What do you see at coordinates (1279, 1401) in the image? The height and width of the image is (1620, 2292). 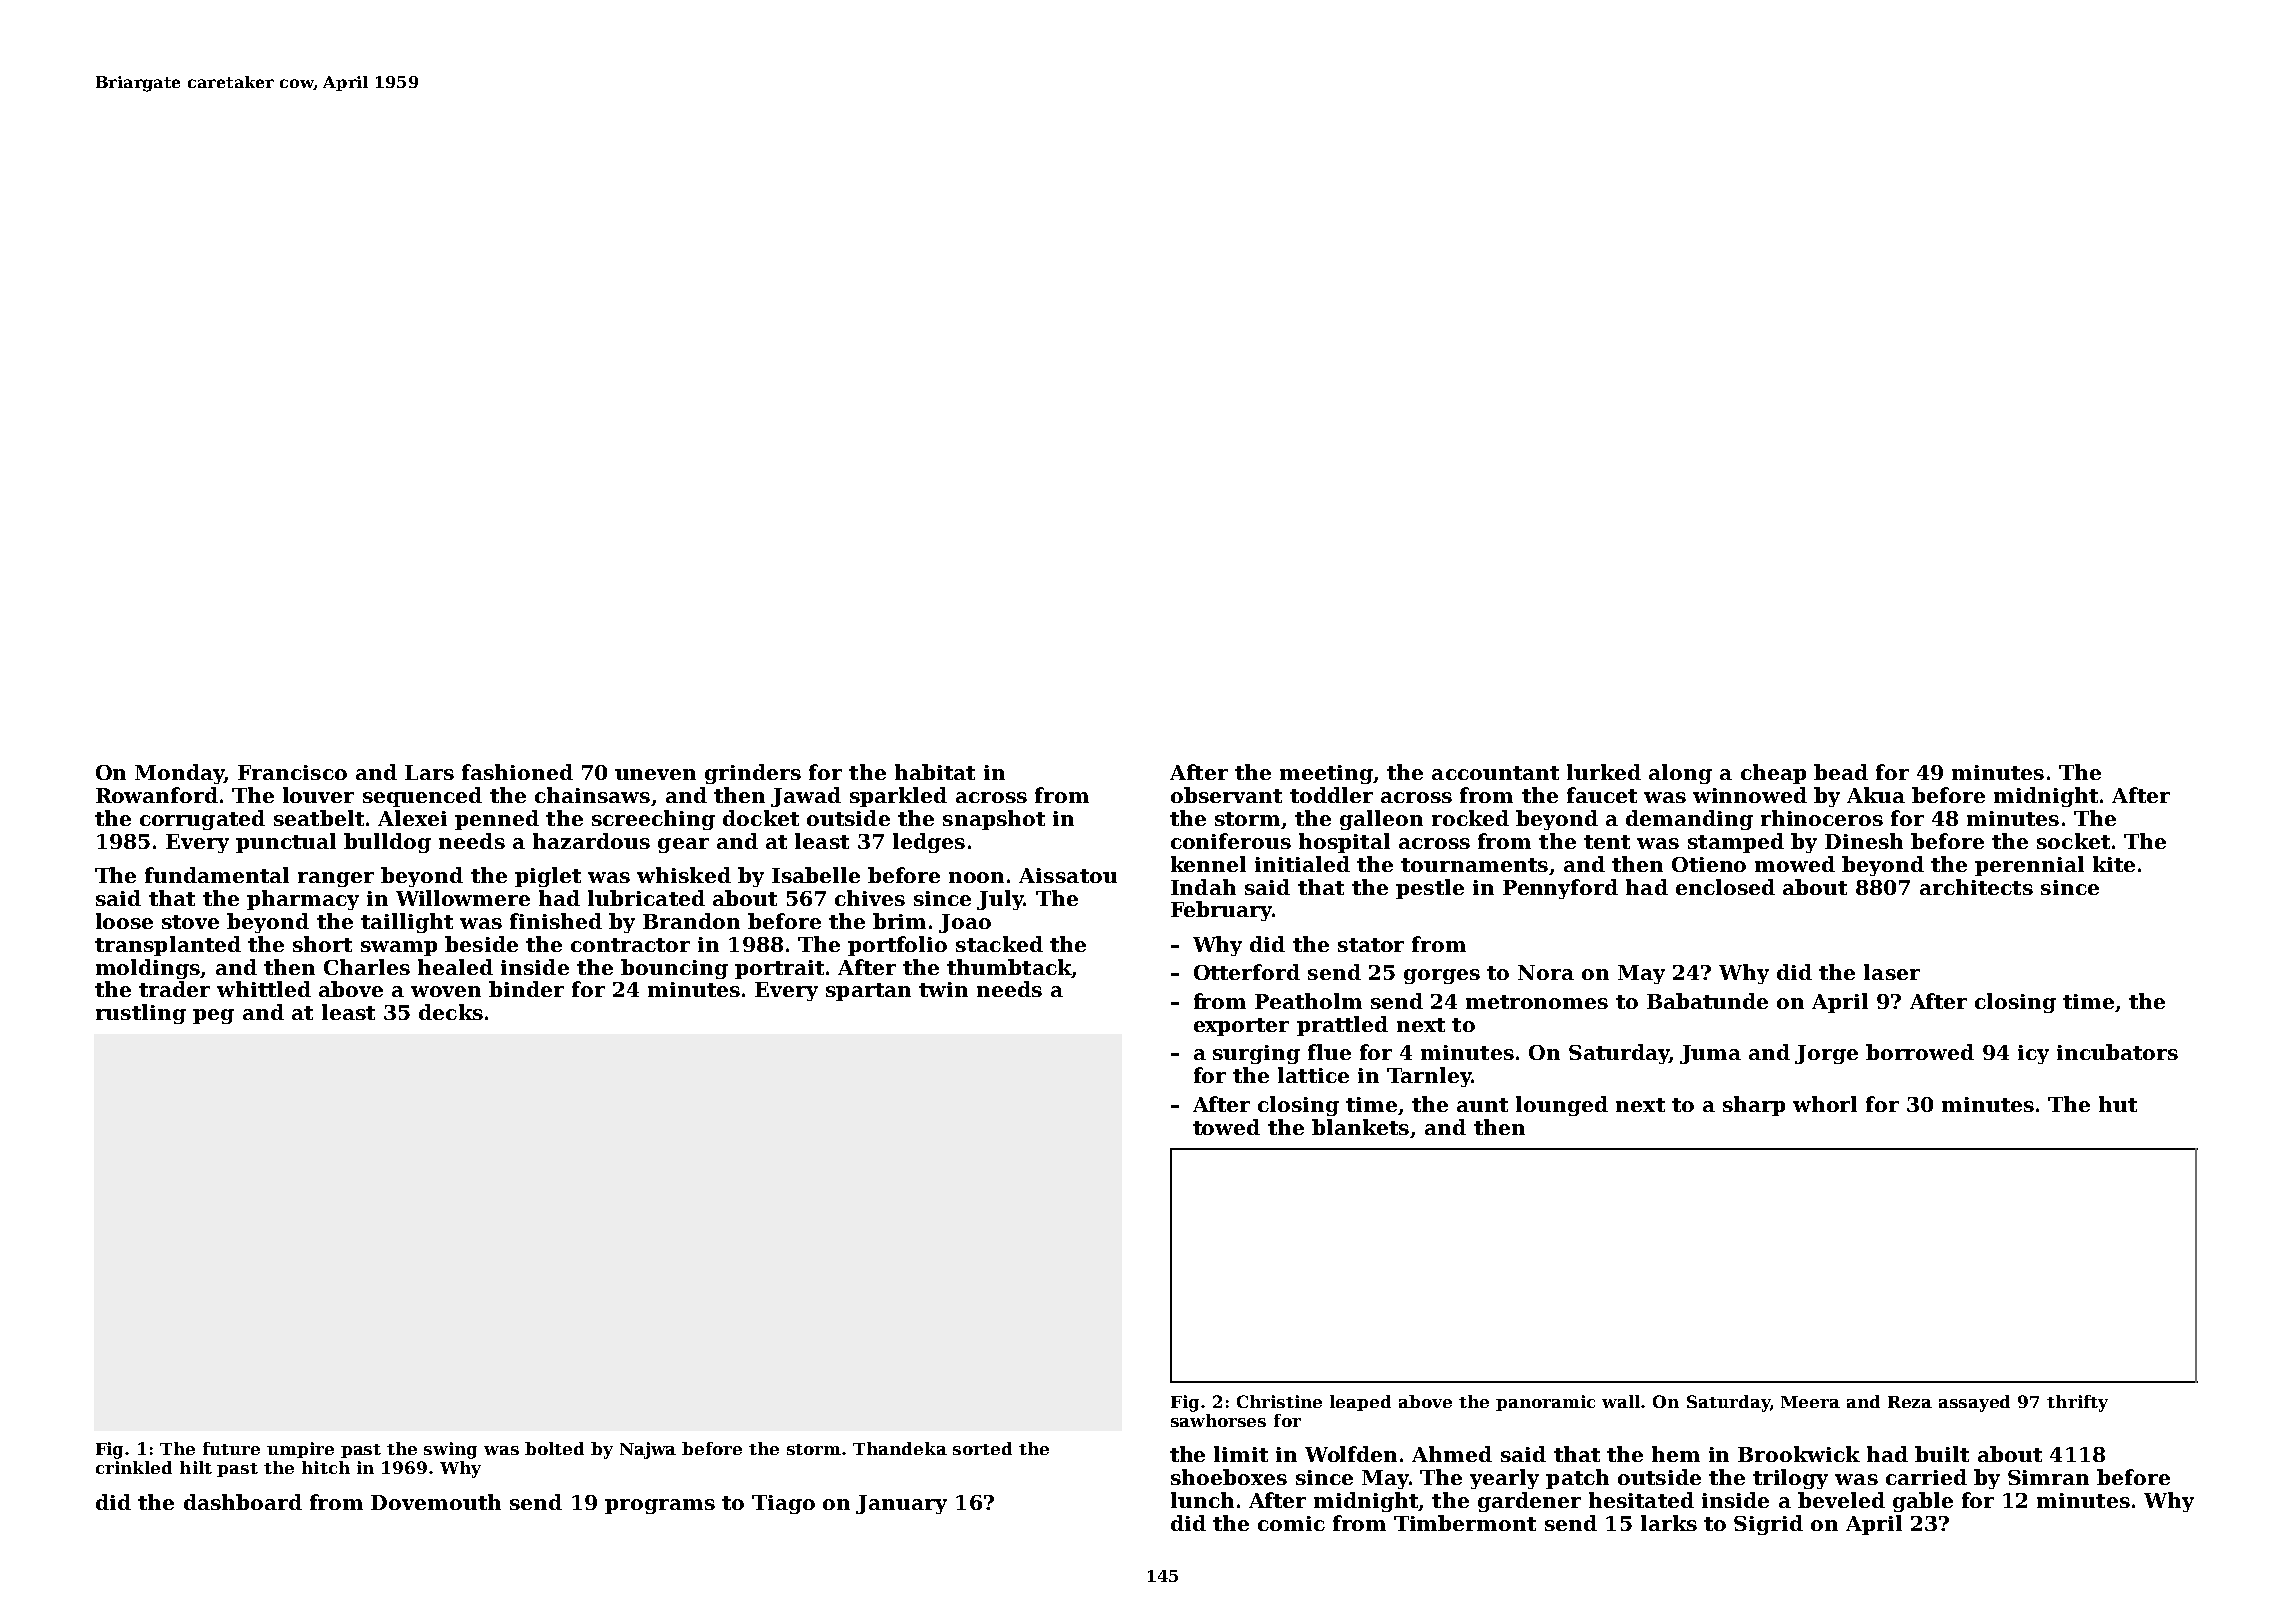 I see `Christine` at bounding box center [1279, 1401].
